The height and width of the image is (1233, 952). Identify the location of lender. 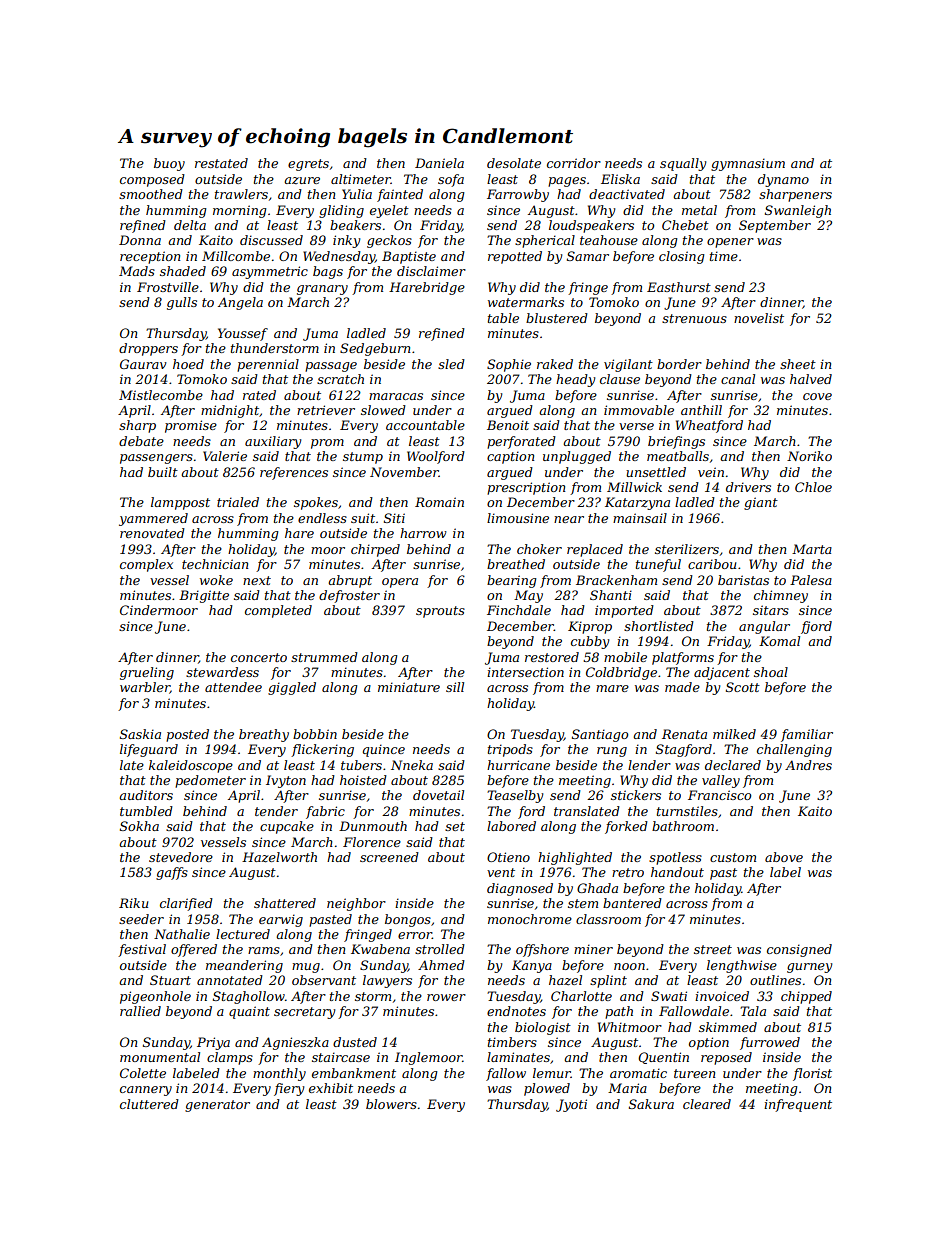
(649, 765).
